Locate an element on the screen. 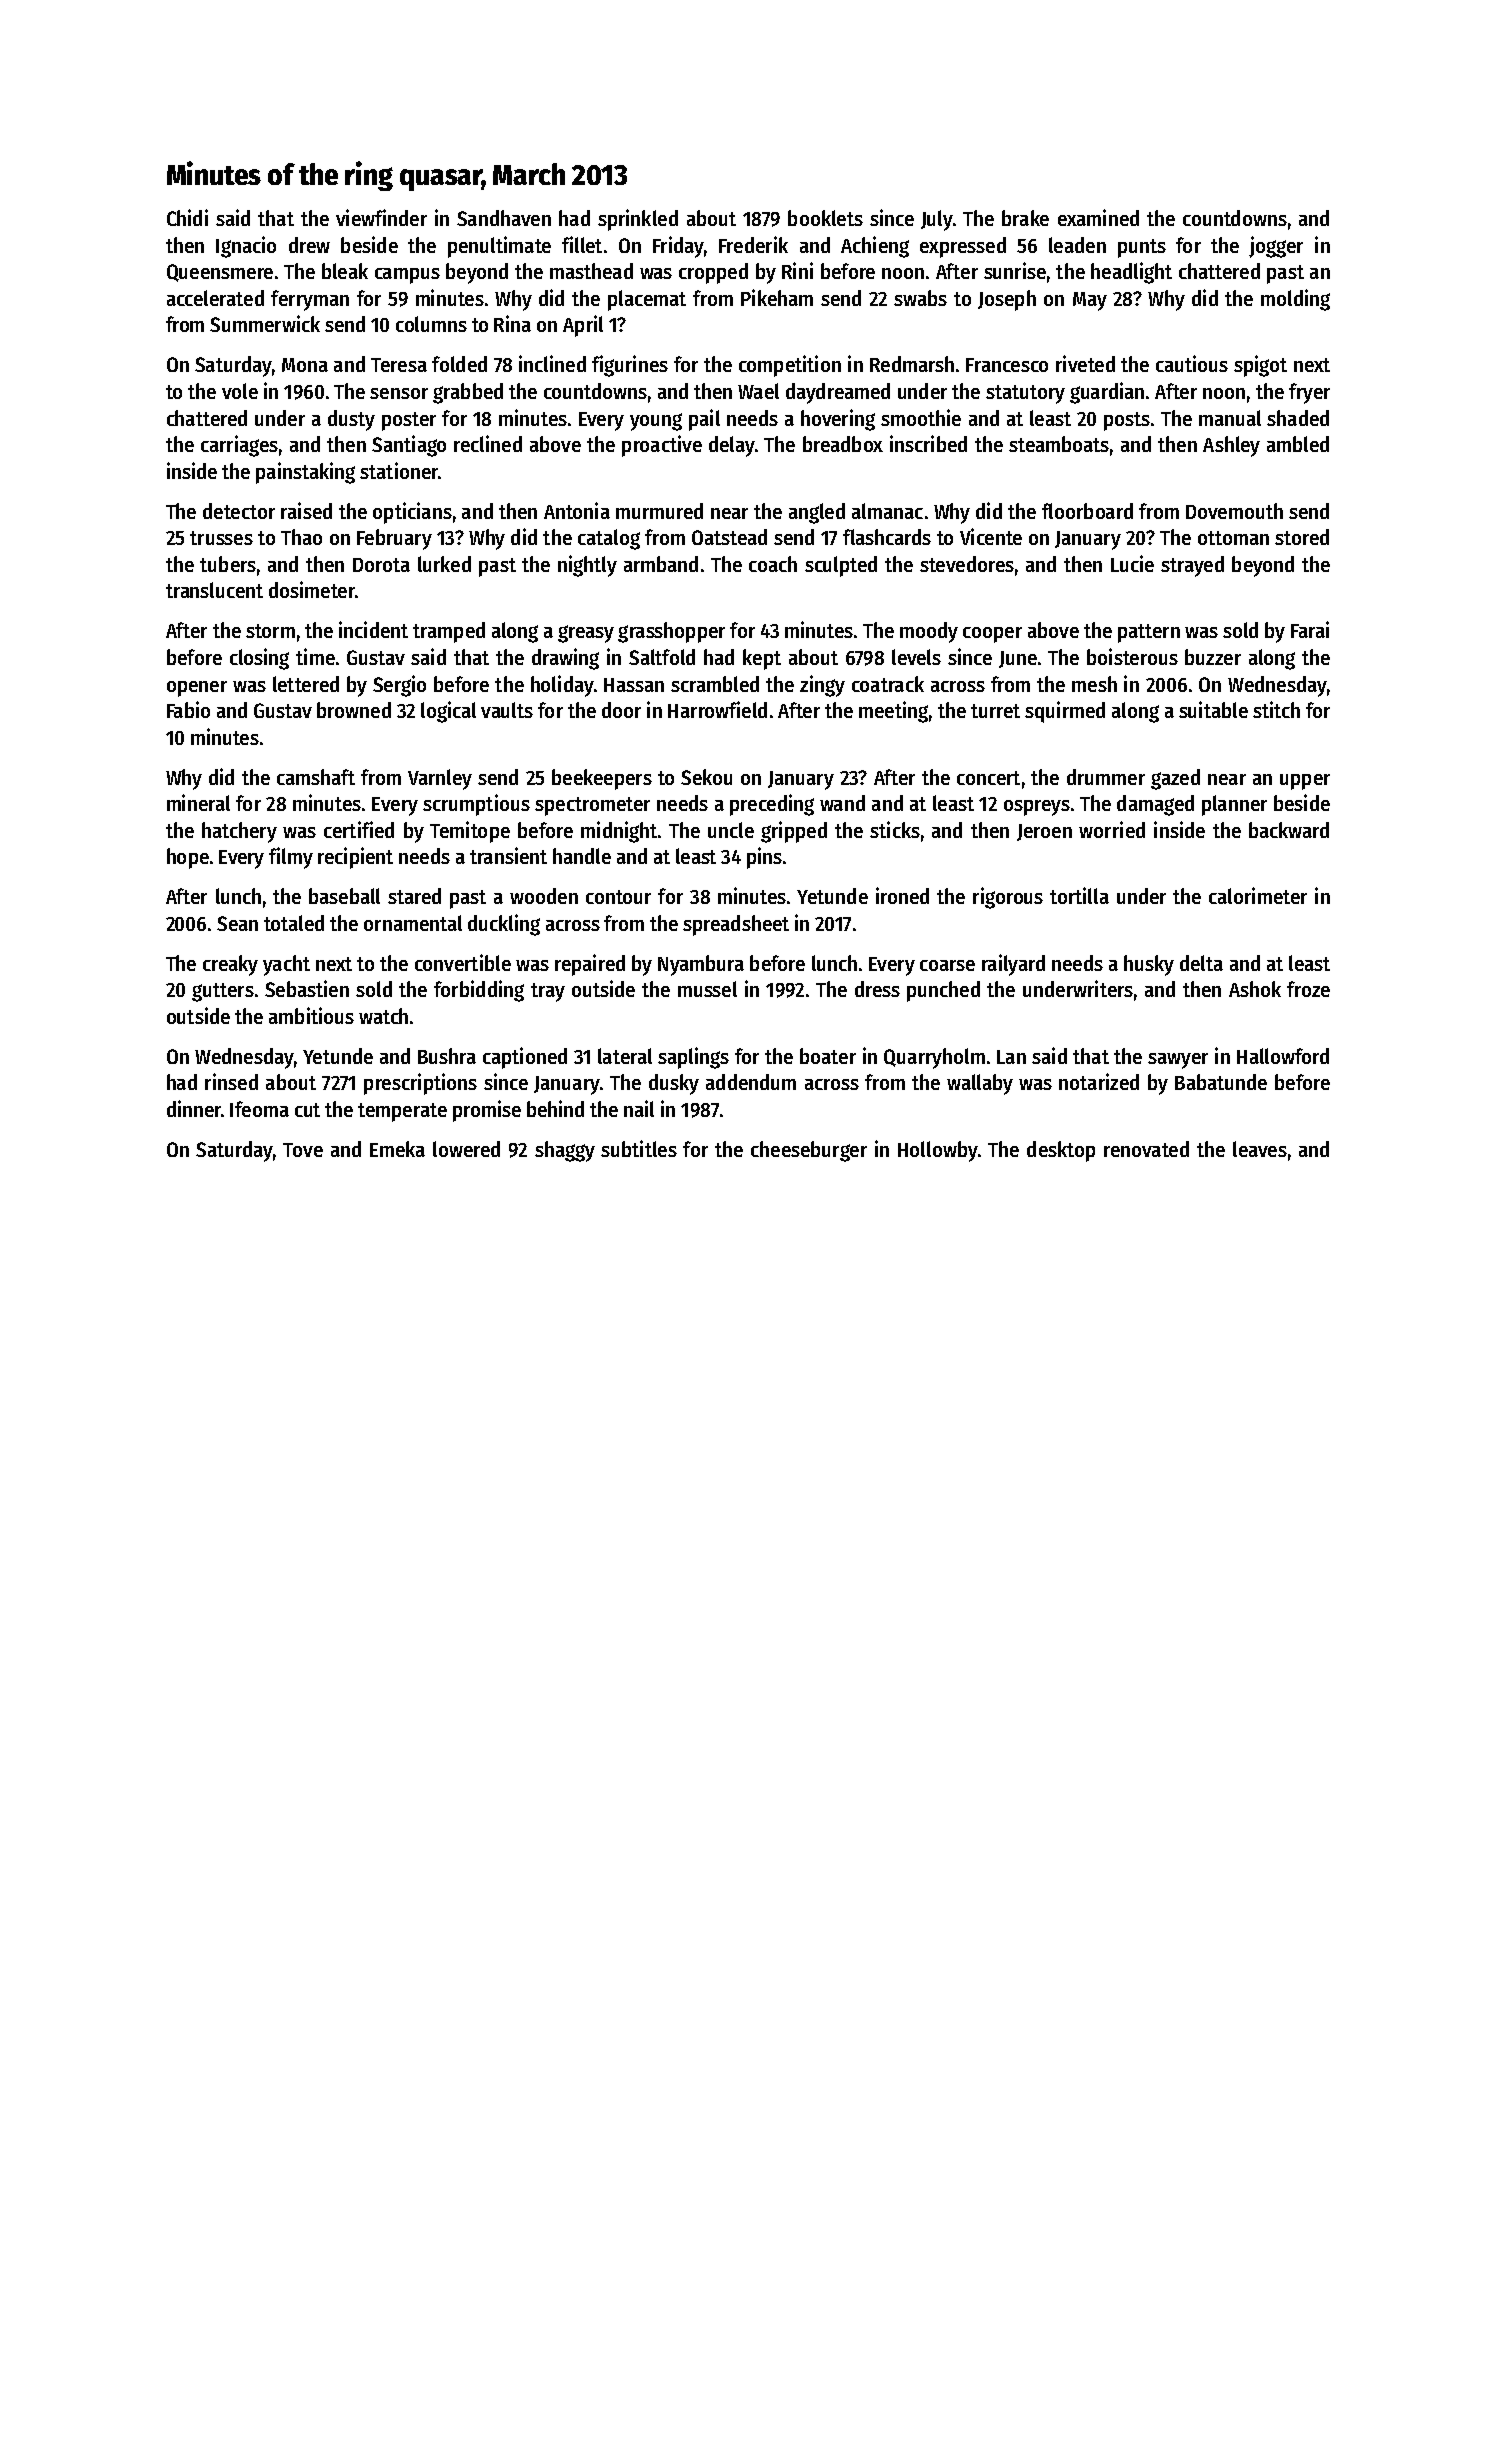 This screenshot has height=2464, width=1496. Hollowby is located at coordinates (937, 1151).
